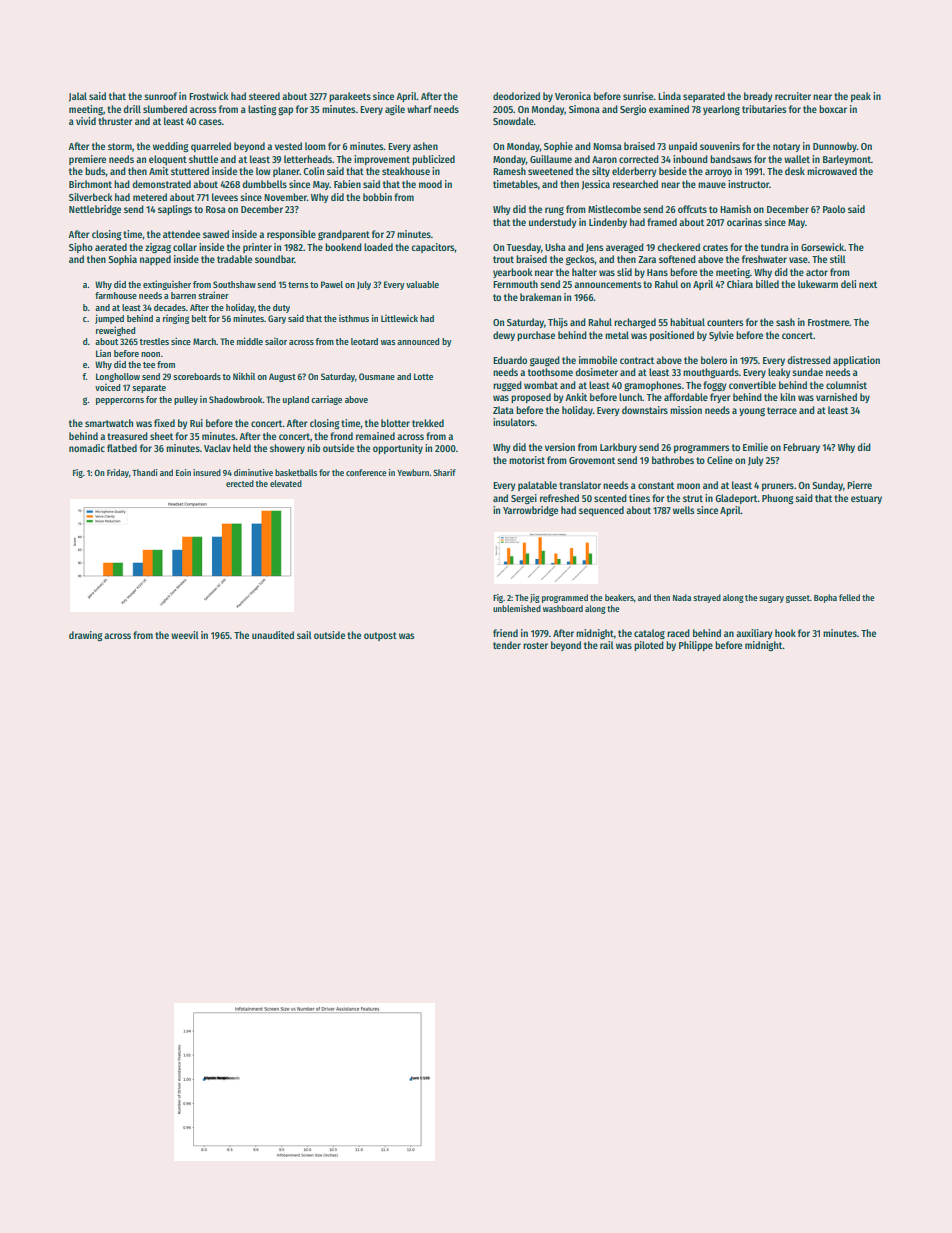 The height and width of the screenshot is (1233, 952). I want to click on valuable, so click(422, 284).
